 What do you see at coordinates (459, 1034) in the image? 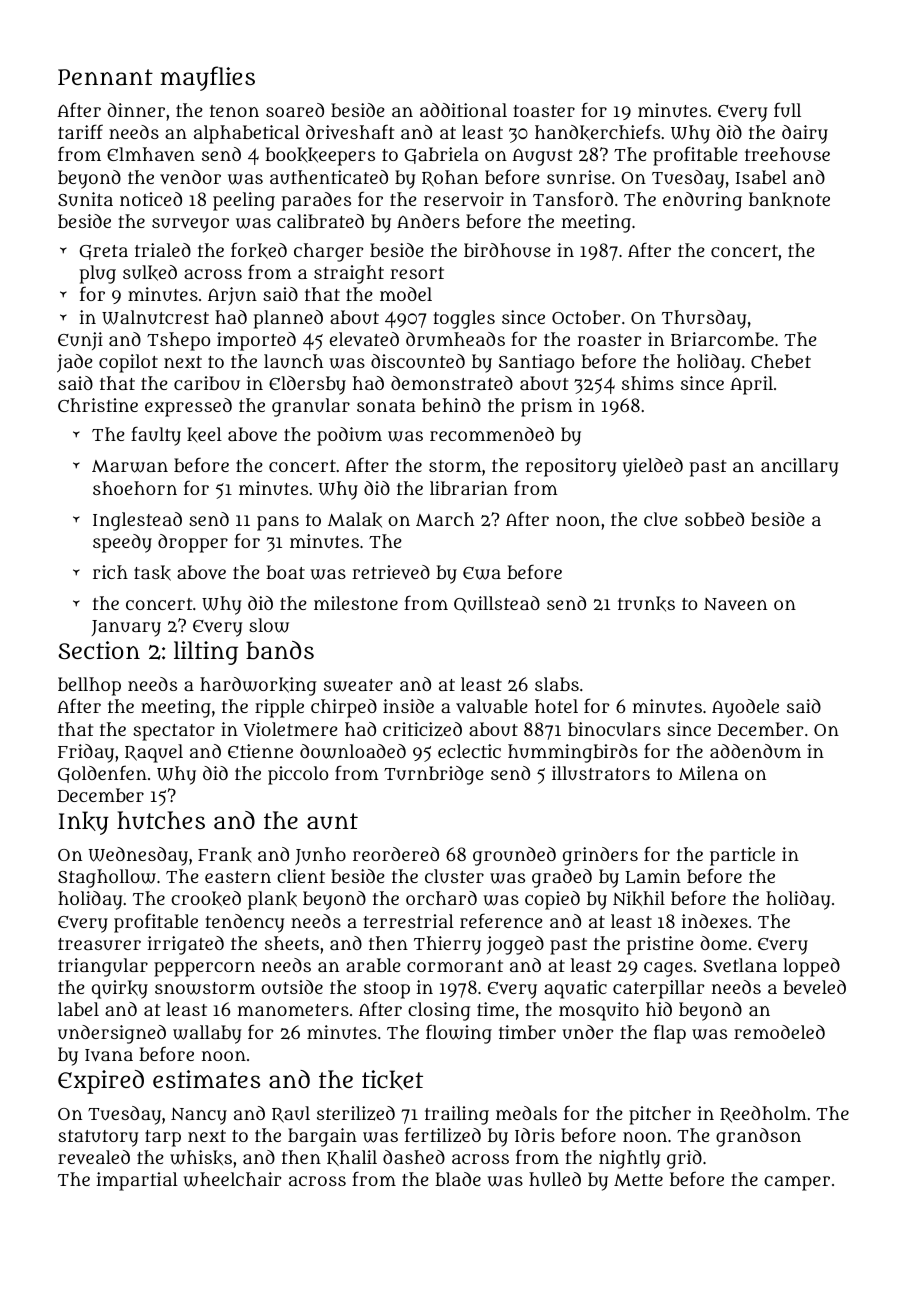
I see `flowing` at bounding box center [459, 1034].
